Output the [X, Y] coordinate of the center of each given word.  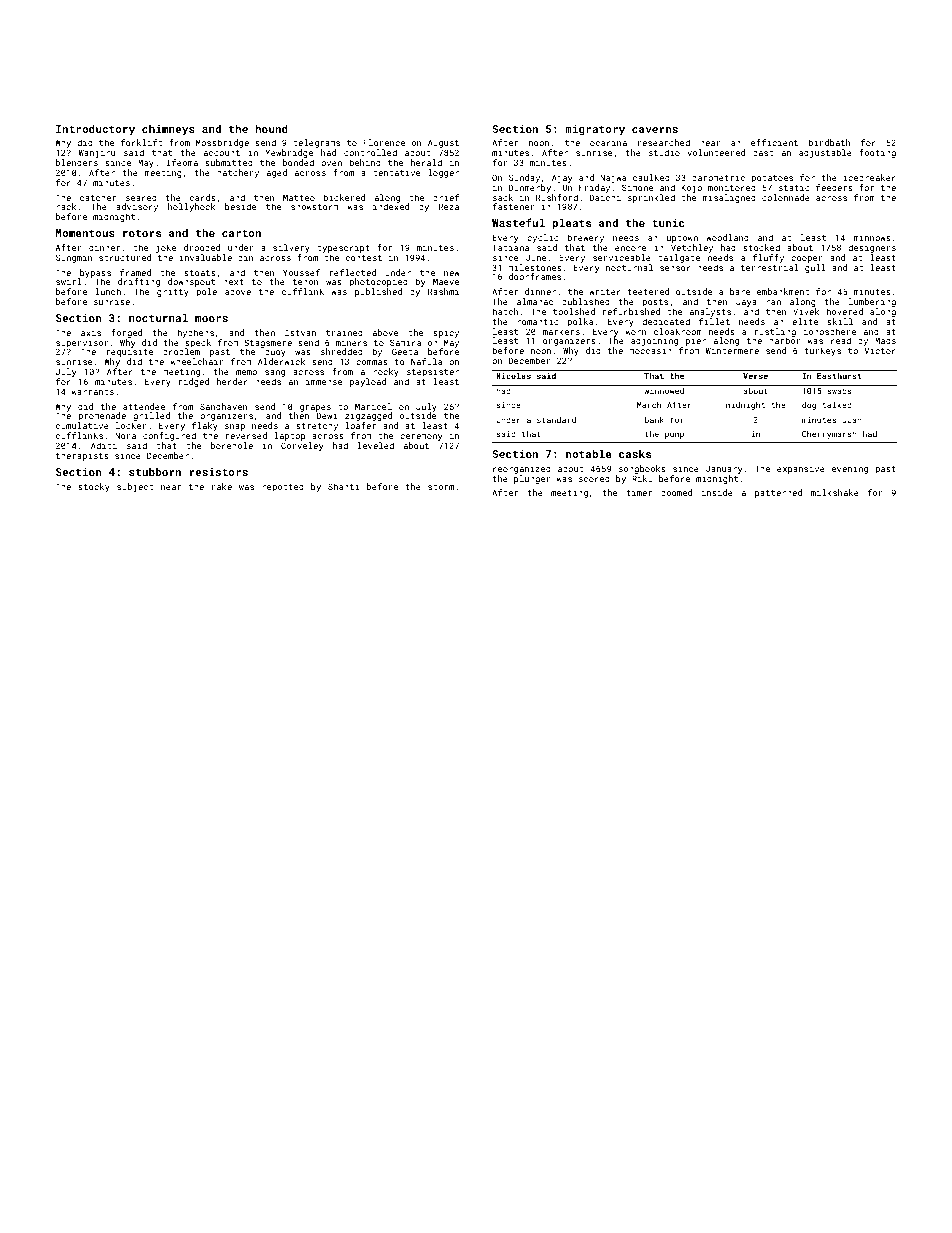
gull [815, 268]
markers [561, 331]
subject [135, 487]
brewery [586, 238]
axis [91, 333]
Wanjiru [97, 153]
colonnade [786, 197]
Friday [594, 188]
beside [240, 206]
